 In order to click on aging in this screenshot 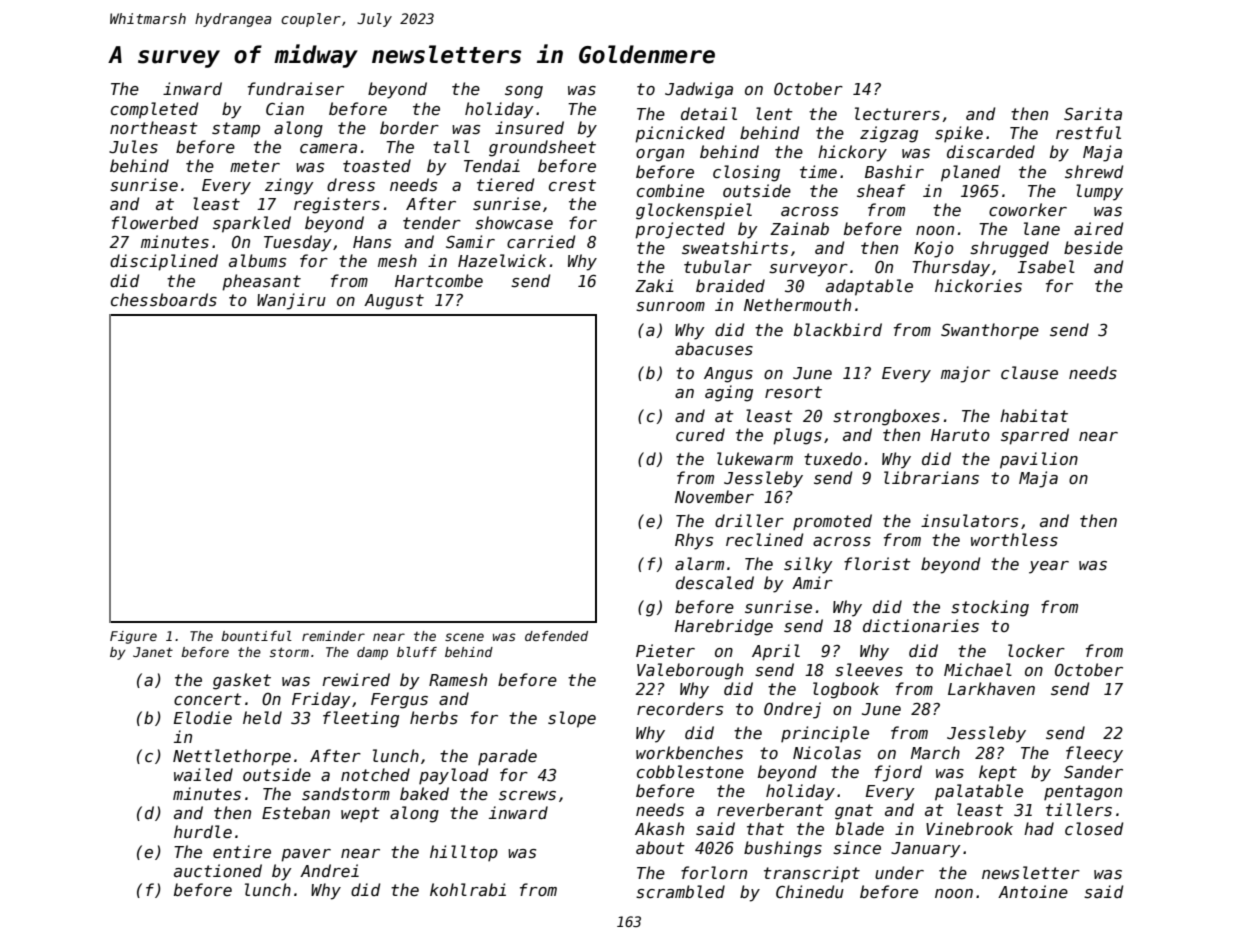, I will do `click(729, 393)`.
